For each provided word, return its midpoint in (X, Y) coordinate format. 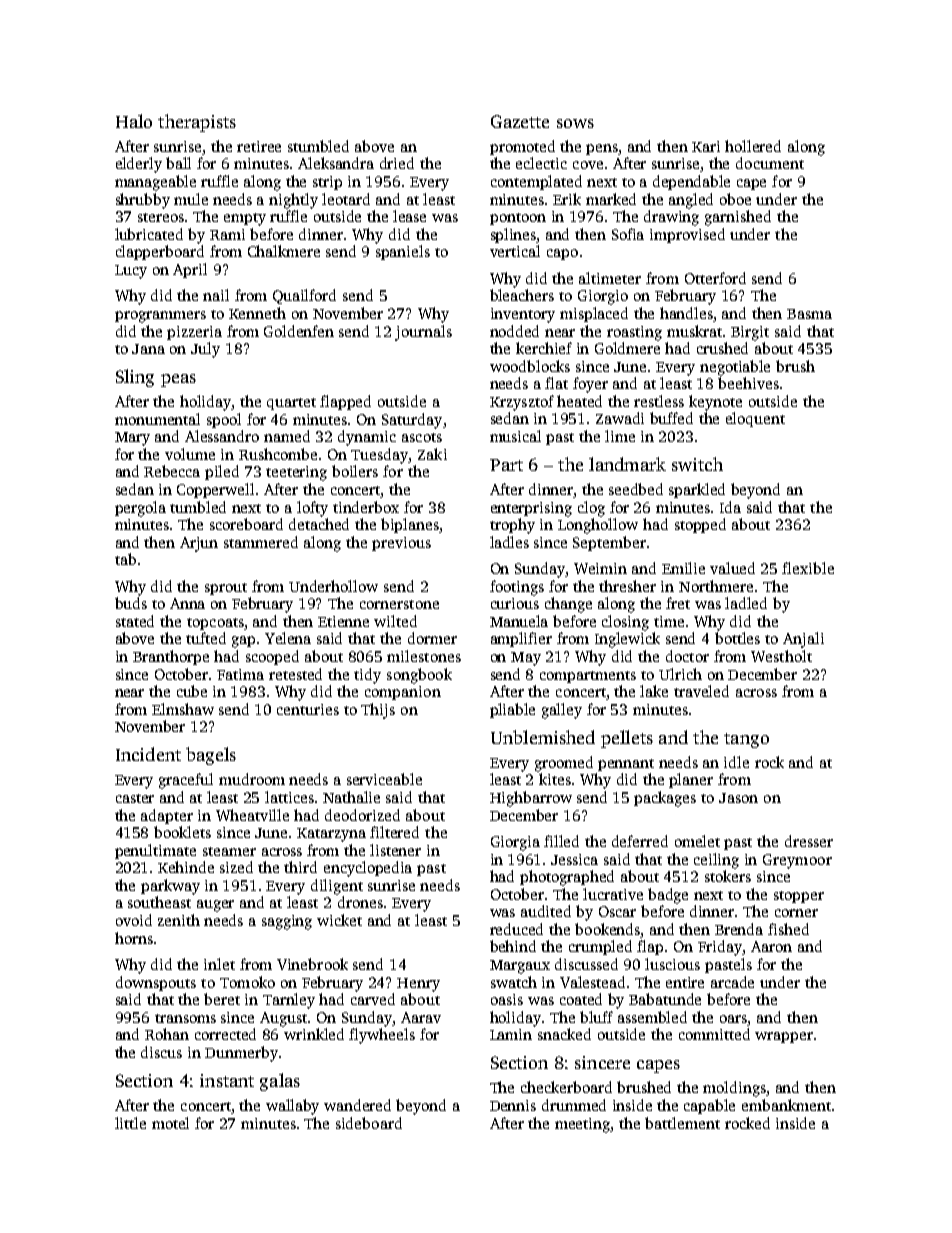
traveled (701, 691)
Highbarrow (531, 799)
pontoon (518, 219)
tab (125, 559)
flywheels (382, 1036)
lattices (289, 797)
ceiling (716, 861)
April (190, 270)
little (130, 1123)
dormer (432, 638)
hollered (753, 146)
